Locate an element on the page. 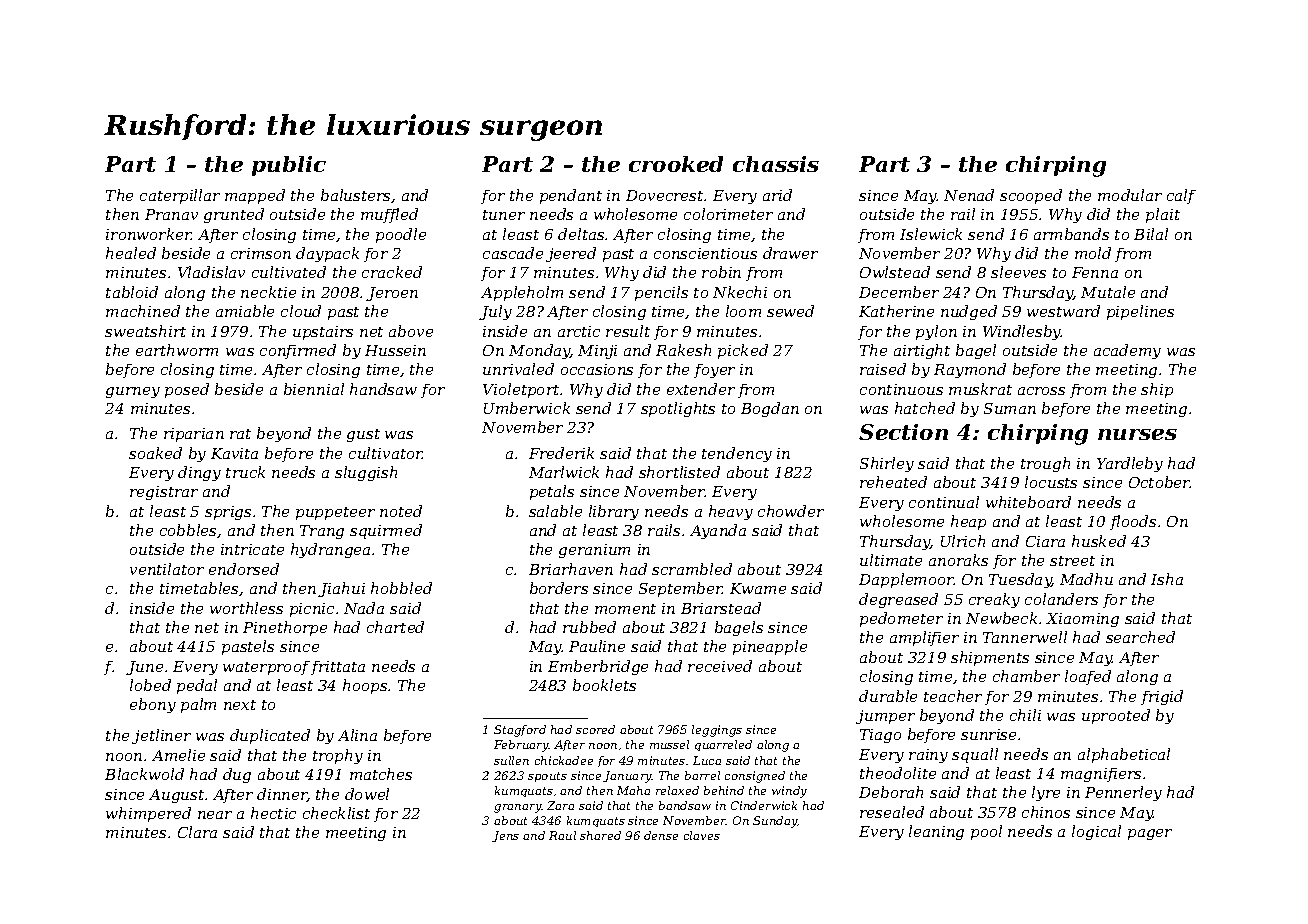  biennial is located at coordinates (314, 389).
